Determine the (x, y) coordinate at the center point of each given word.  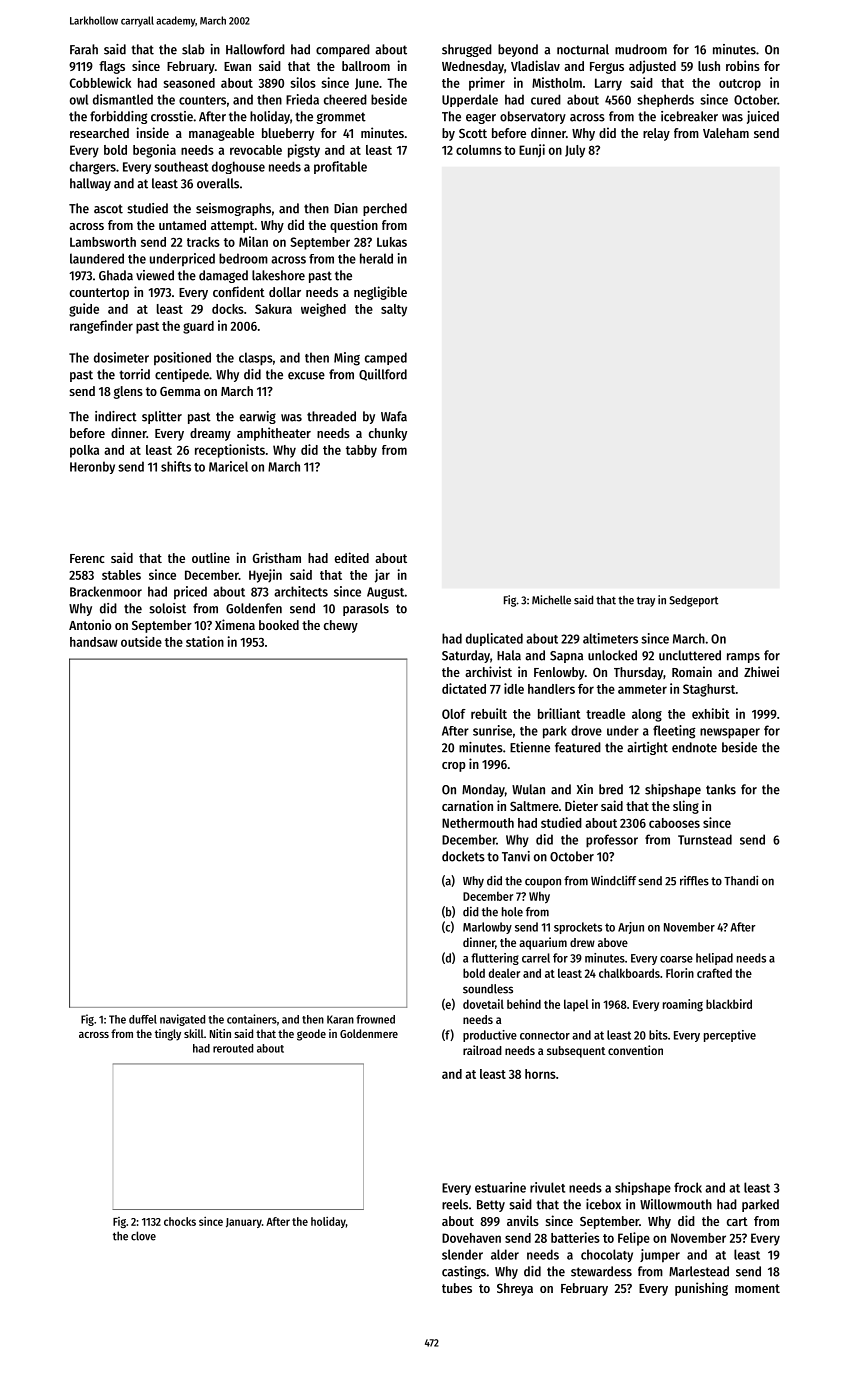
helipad (714, 959)
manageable (221, 134)
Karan (340, 1019)
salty (394, 310)
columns (479, 150)
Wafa (394, 416)
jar (382, 576)
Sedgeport (693, 601)
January (244, 1223)
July (575, 151)
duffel (143, 1019)
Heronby (92, 467)
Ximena (235, 624)
